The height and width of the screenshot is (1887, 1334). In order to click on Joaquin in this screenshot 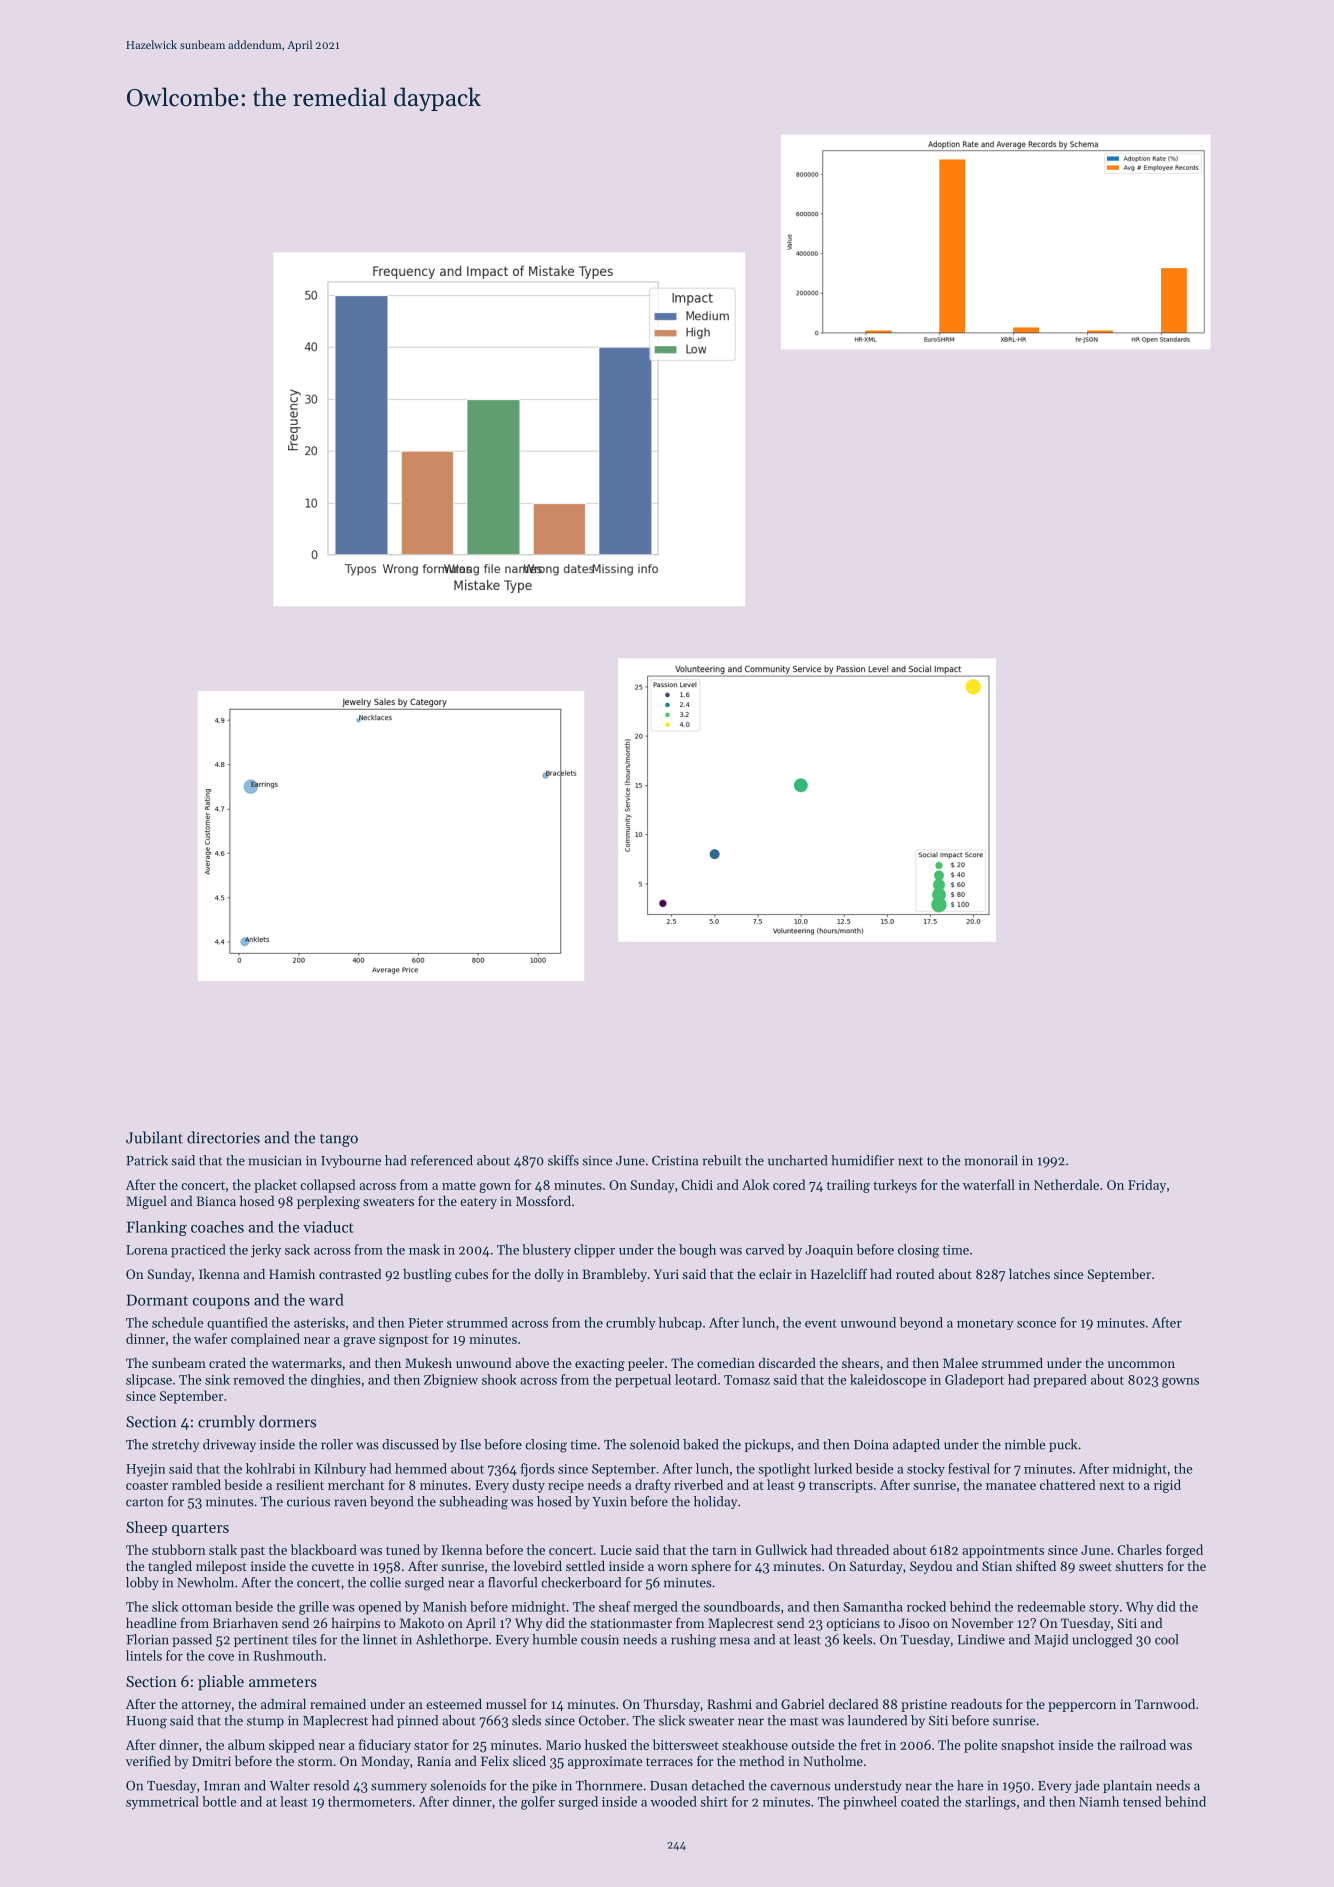, I will do `click(829, 1251)`.
